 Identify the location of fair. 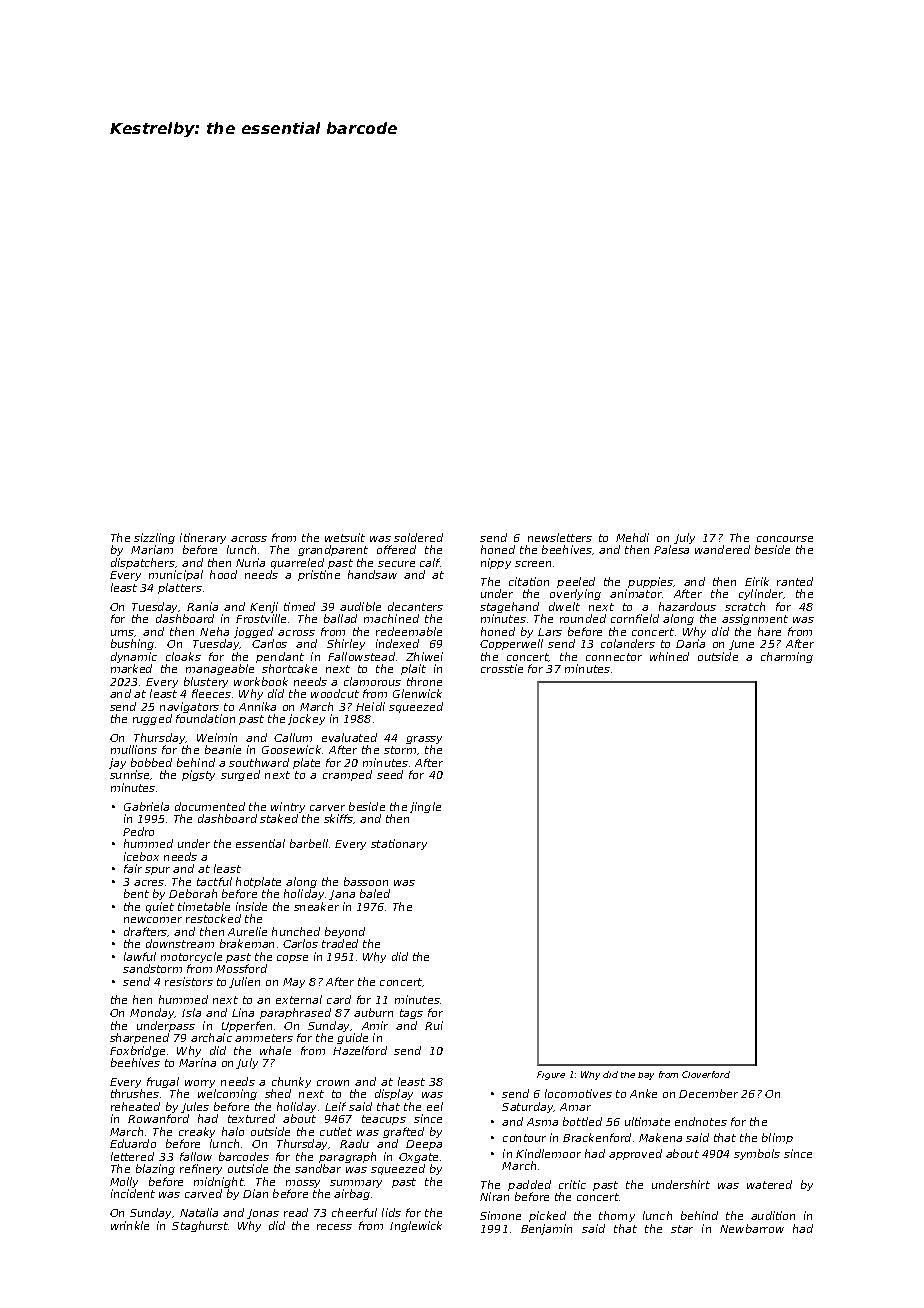
(133, 868).
